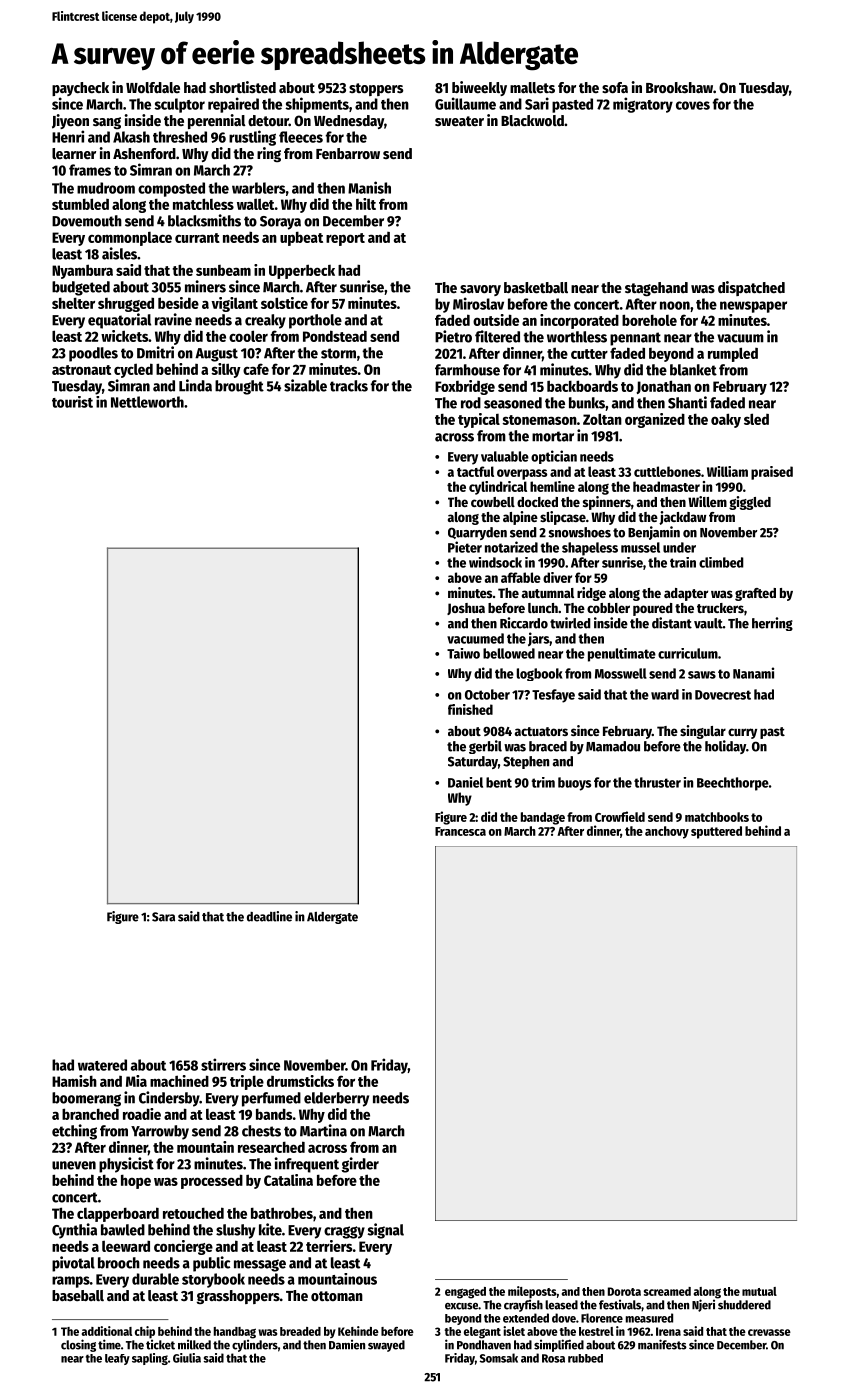 The height and width of the screenshot is (1400, 849). What do you see at coordinates (163, 917) in the screenshot?
I see `Sara` at bounding box center [163, 917].
